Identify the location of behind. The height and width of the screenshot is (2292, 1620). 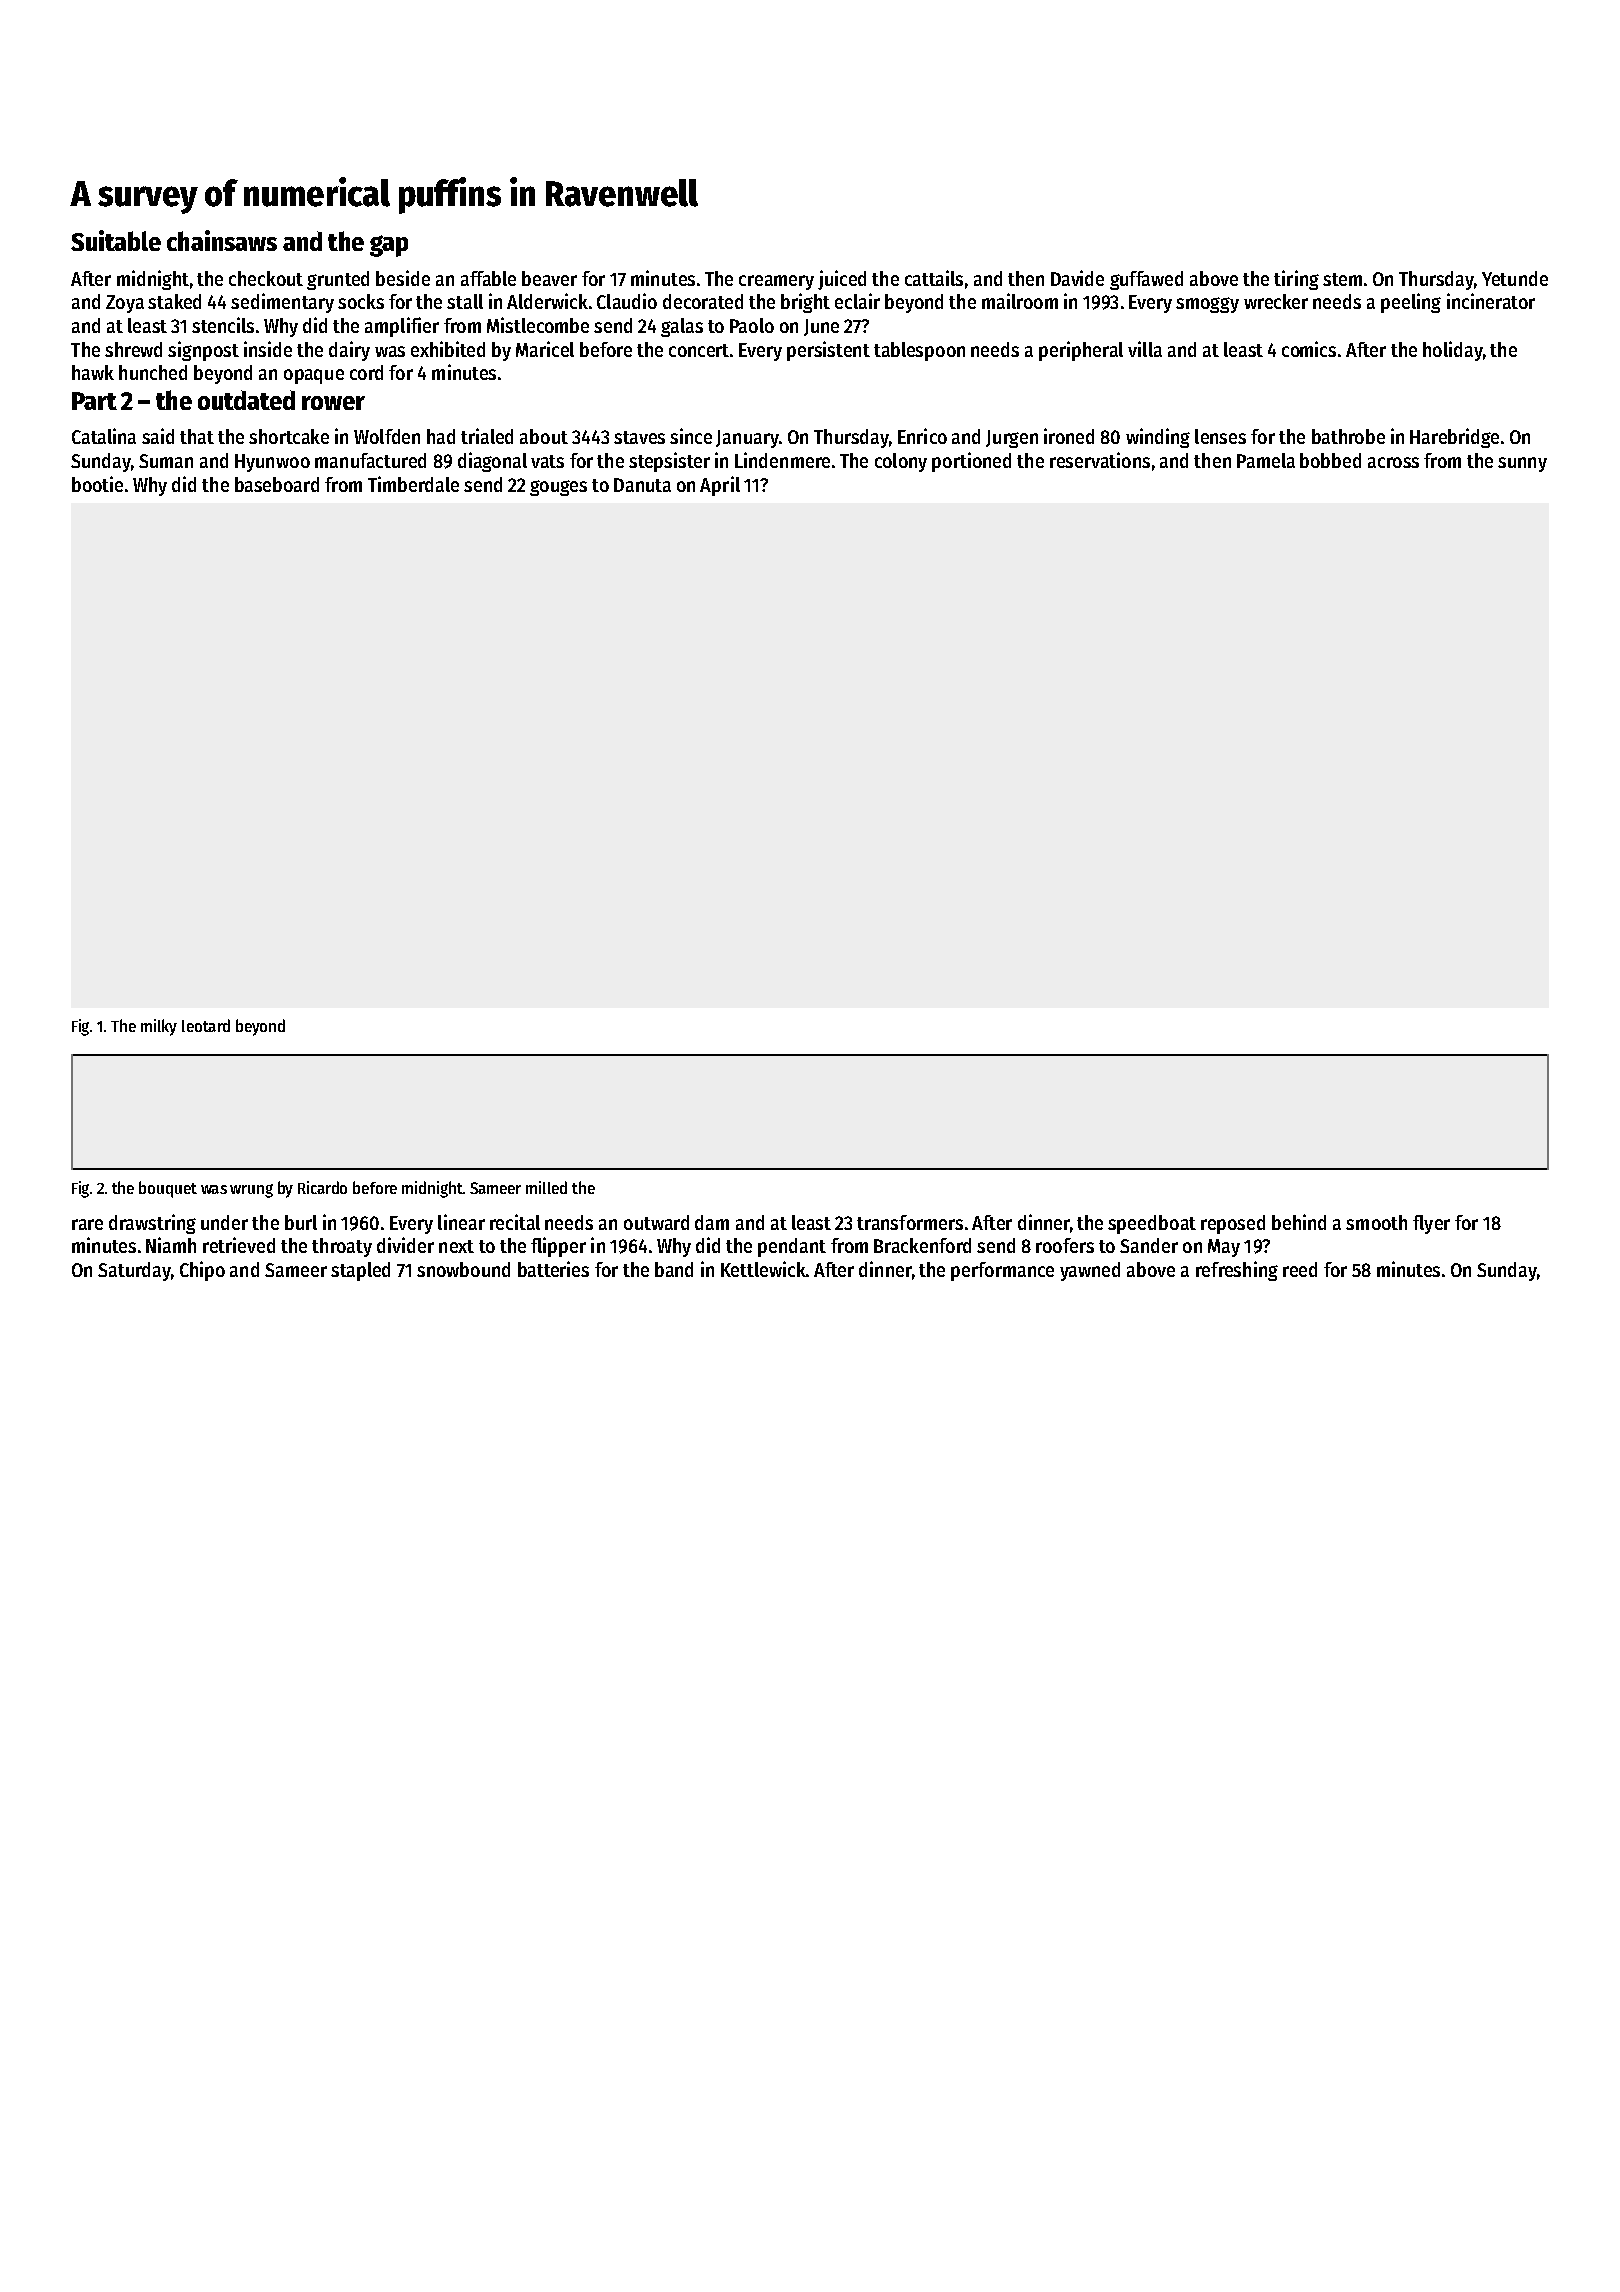
(1299, 1222).
